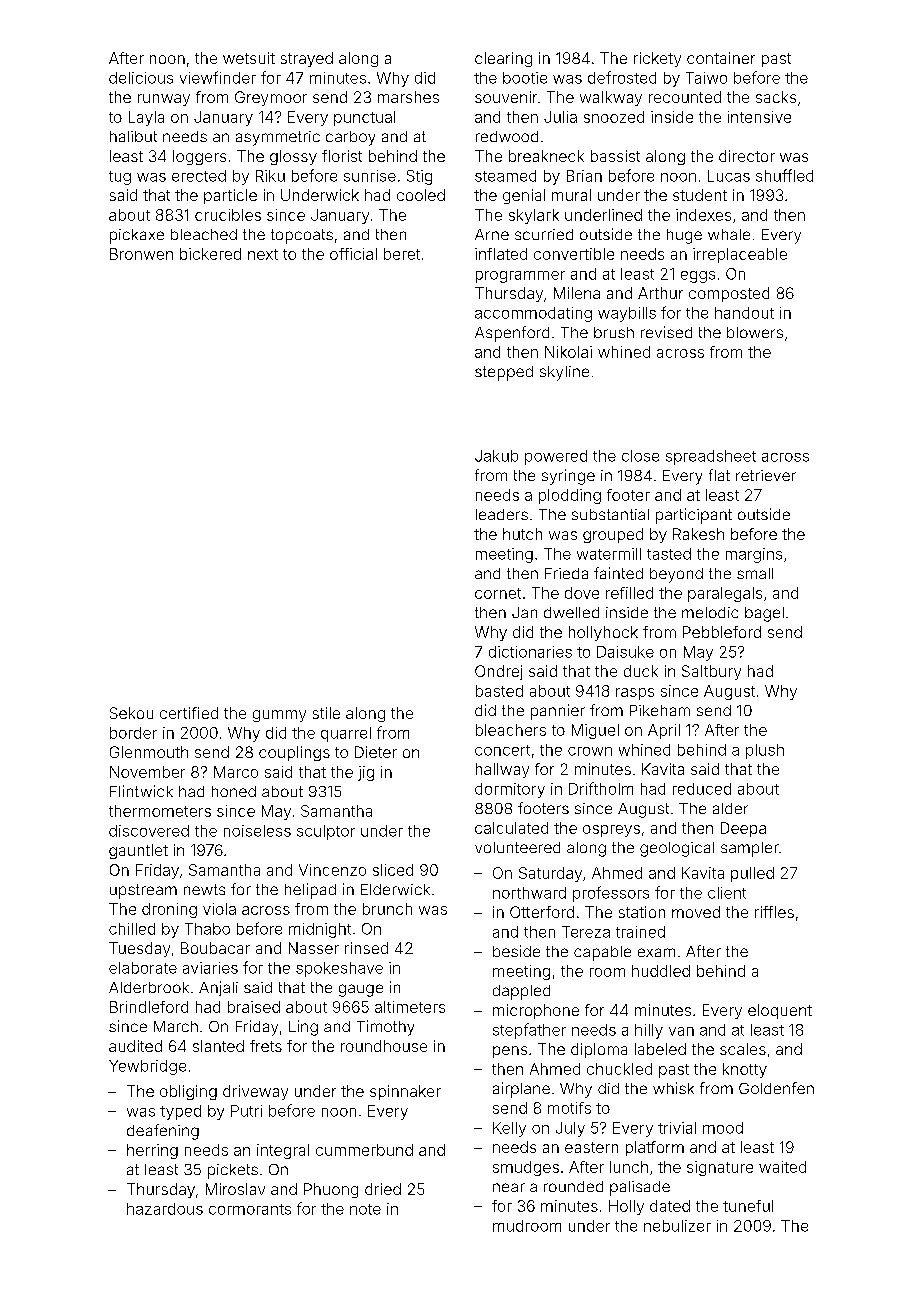 The width and height of the document is (924, 1308). What do you see at coordinates (784, 175) in the document?
I see `shuffled` at bounding box center [784, 175].
